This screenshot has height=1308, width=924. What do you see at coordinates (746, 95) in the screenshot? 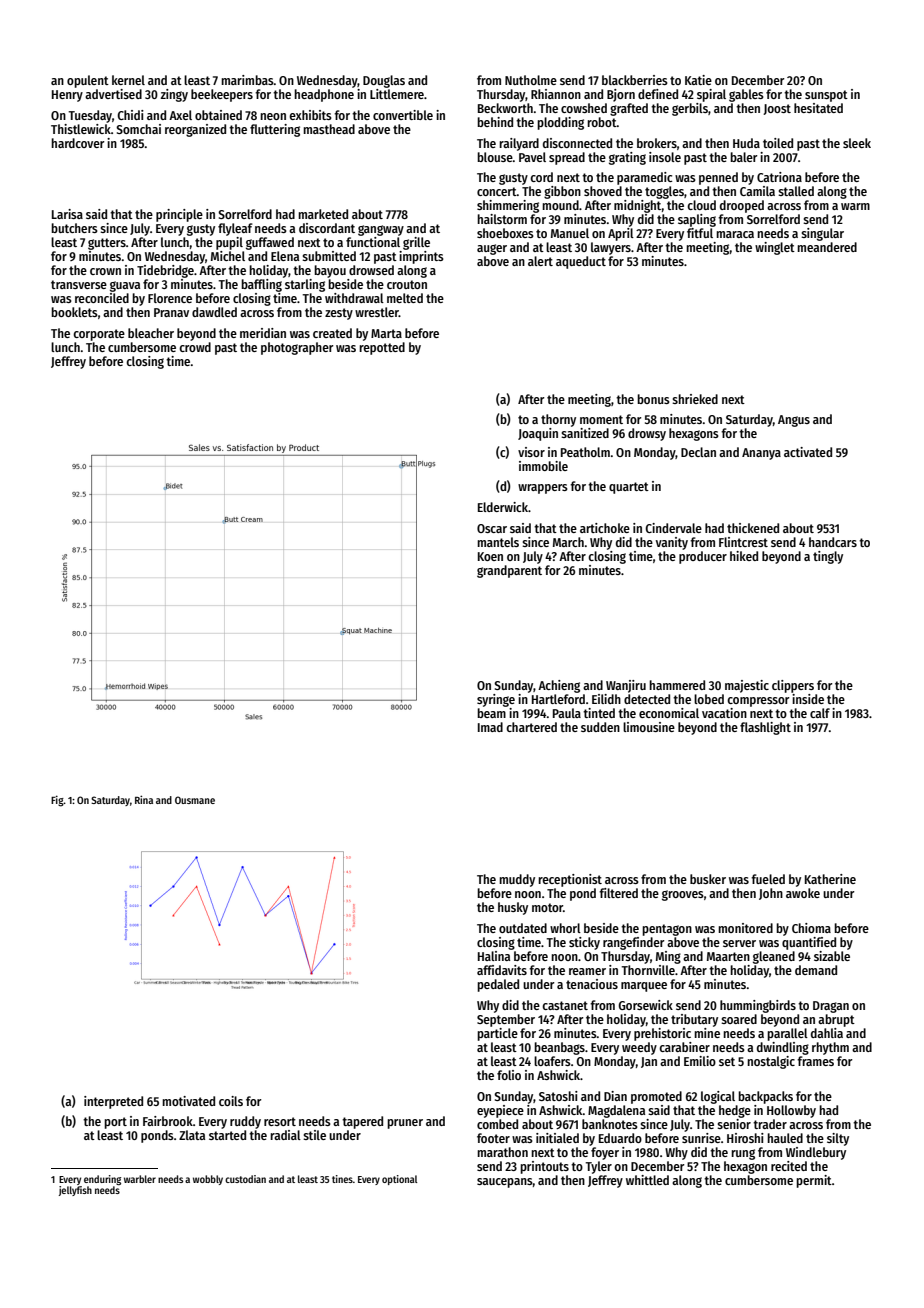
I see `gables` at bounding box center [746, 95].
